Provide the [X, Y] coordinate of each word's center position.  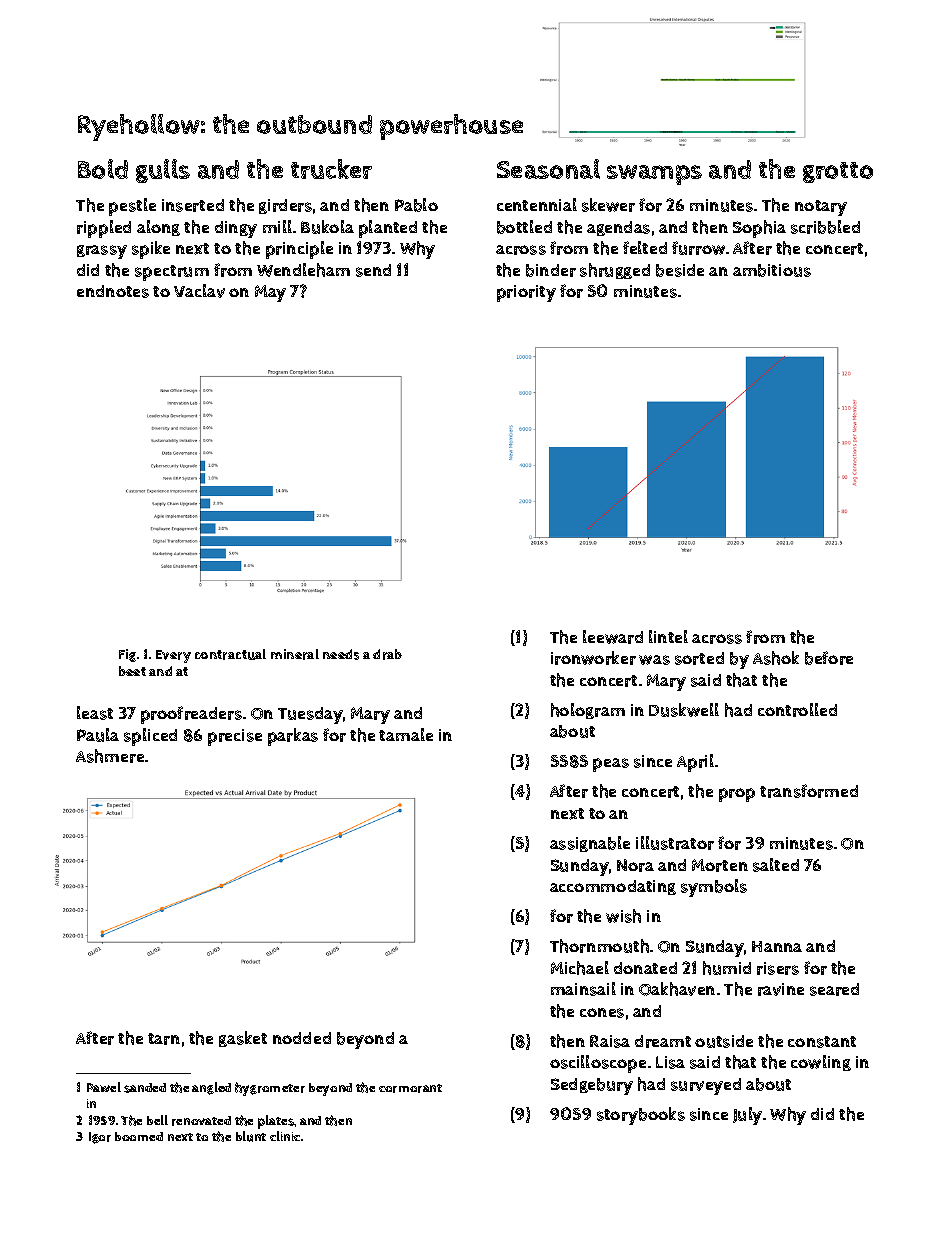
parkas [293, 737]
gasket [243, 1039]
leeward [613, 637]
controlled [797, 710]
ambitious [772, 270]
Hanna [777, 946]
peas [611, 765]
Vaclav [199, 291]
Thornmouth [599, 946]
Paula [98, 735]
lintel [668, 636]
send [373, 270]
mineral [295, 654]
